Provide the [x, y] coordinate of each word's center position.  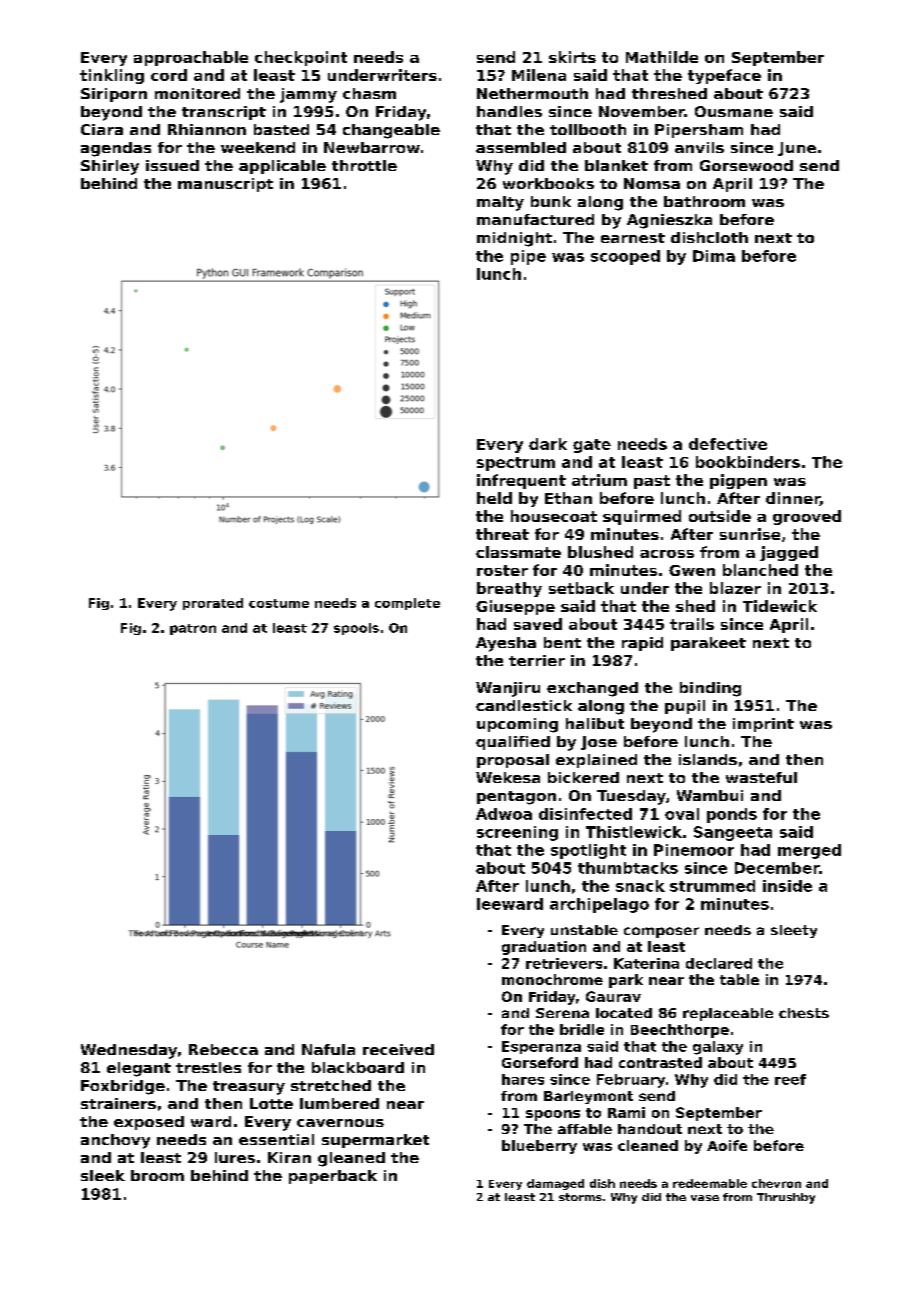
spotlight [588, 851]
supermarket [375, 1141]
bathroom [704, 201]
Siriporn [114, 95]
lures [235, 1157]
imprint [763, 725]
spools [356, 629]
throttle [364, 165]
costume [279, 603]
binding [710, 689]
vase [705, 1198]
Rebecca [223, 1049]
